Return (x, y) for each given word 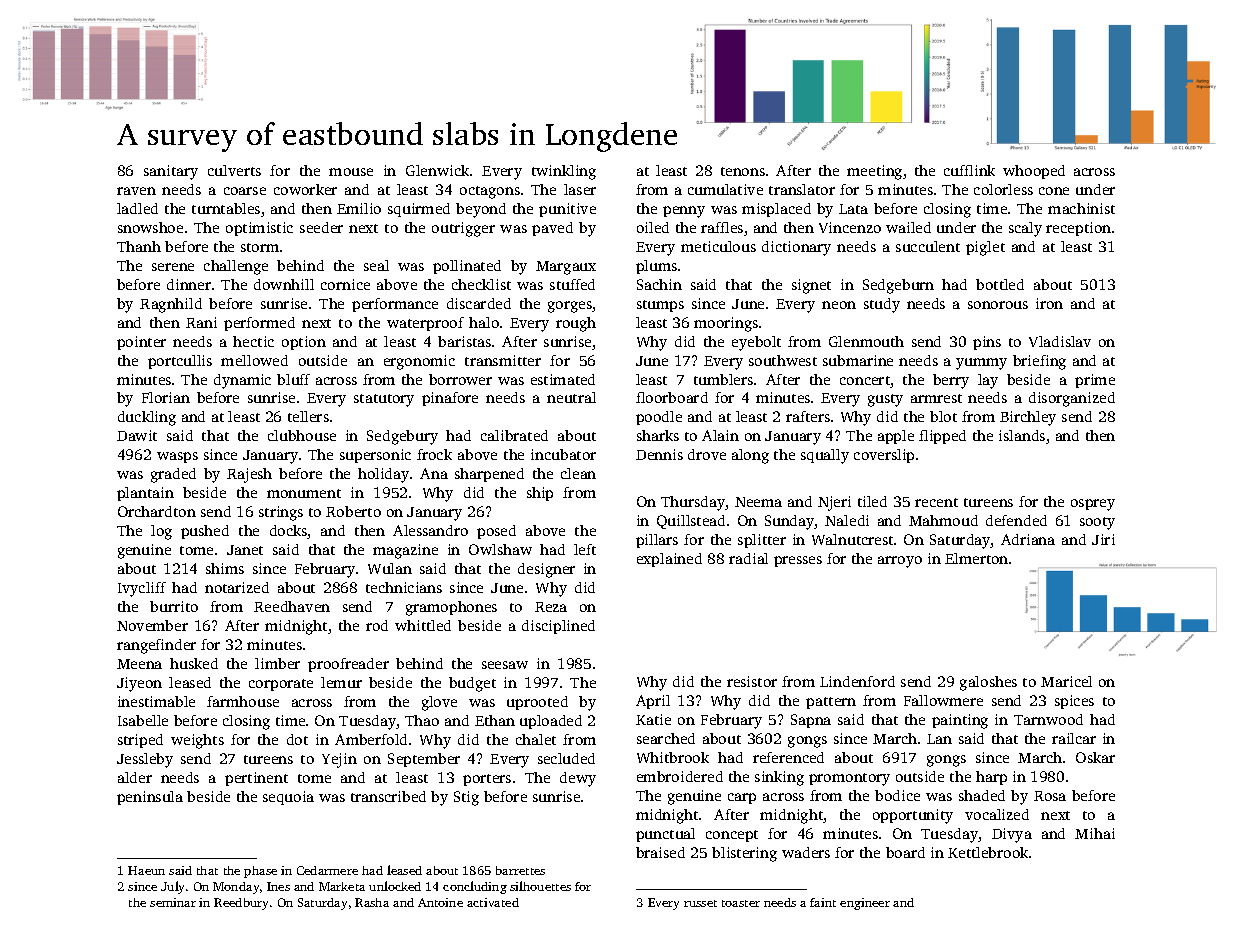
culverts (234, 170)
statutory (384, 400)
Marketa (342, 886)
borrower (460, 379)
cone (1054, 191)
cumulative (725, 189)
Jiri (1103, 539)
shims (225, 568)
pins (987, 343)
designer (546, 570)
